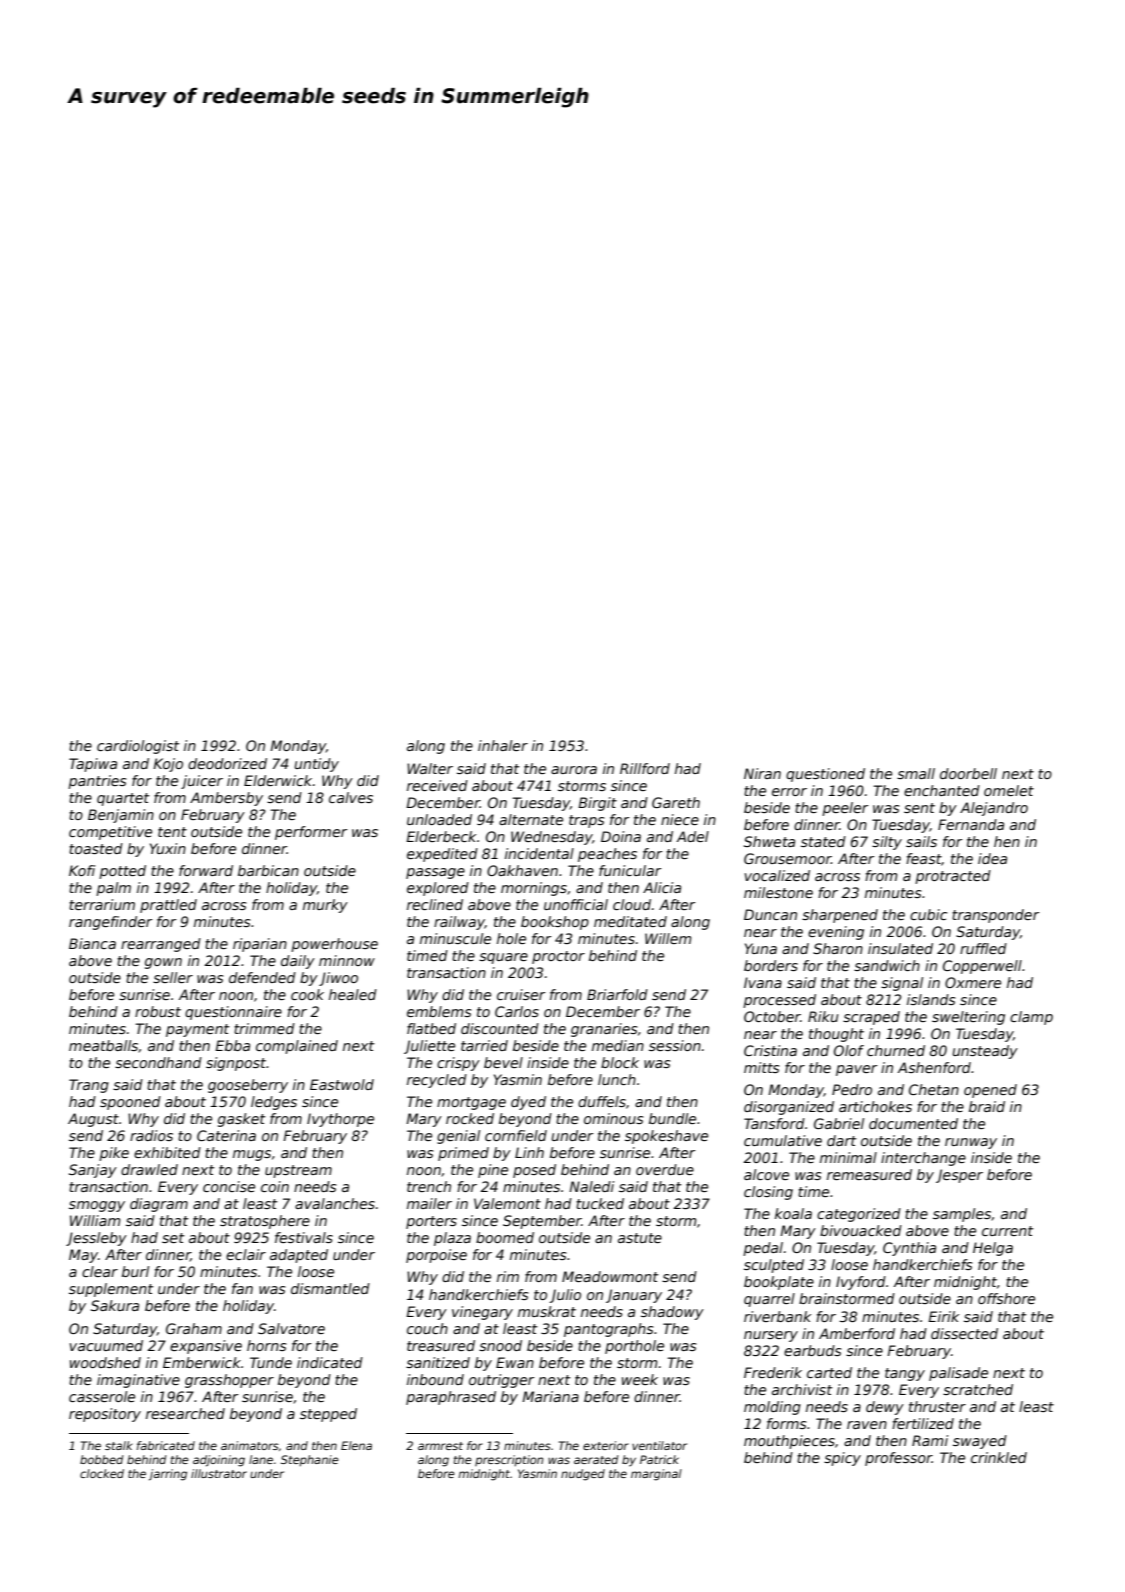  I want to click on explored, so click(438, 889).
